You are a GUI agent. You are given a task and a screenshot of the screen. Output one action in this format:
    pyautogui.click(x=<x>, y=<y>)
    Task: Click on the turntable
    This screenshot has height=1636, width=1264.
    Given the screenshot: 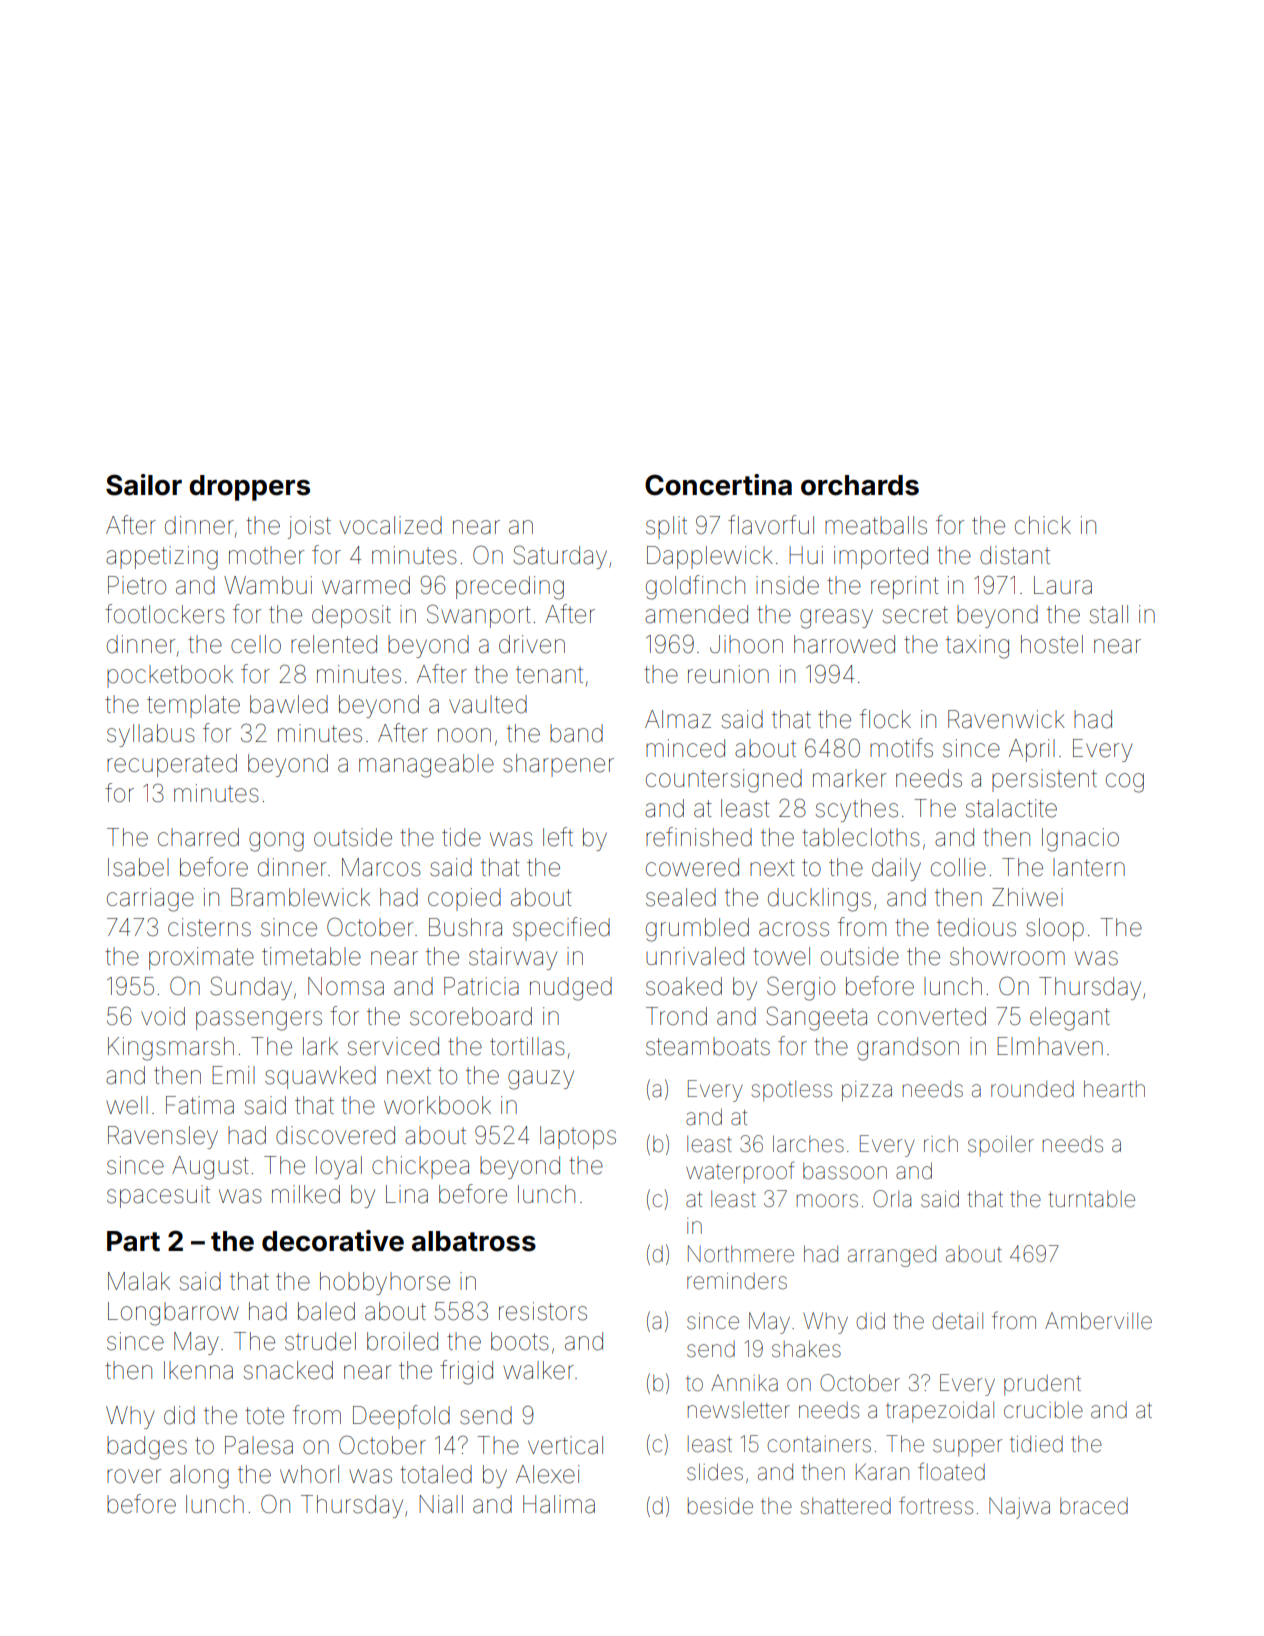 What is the action you would take?
    pyautogui.click(x=1091, y=1199)
